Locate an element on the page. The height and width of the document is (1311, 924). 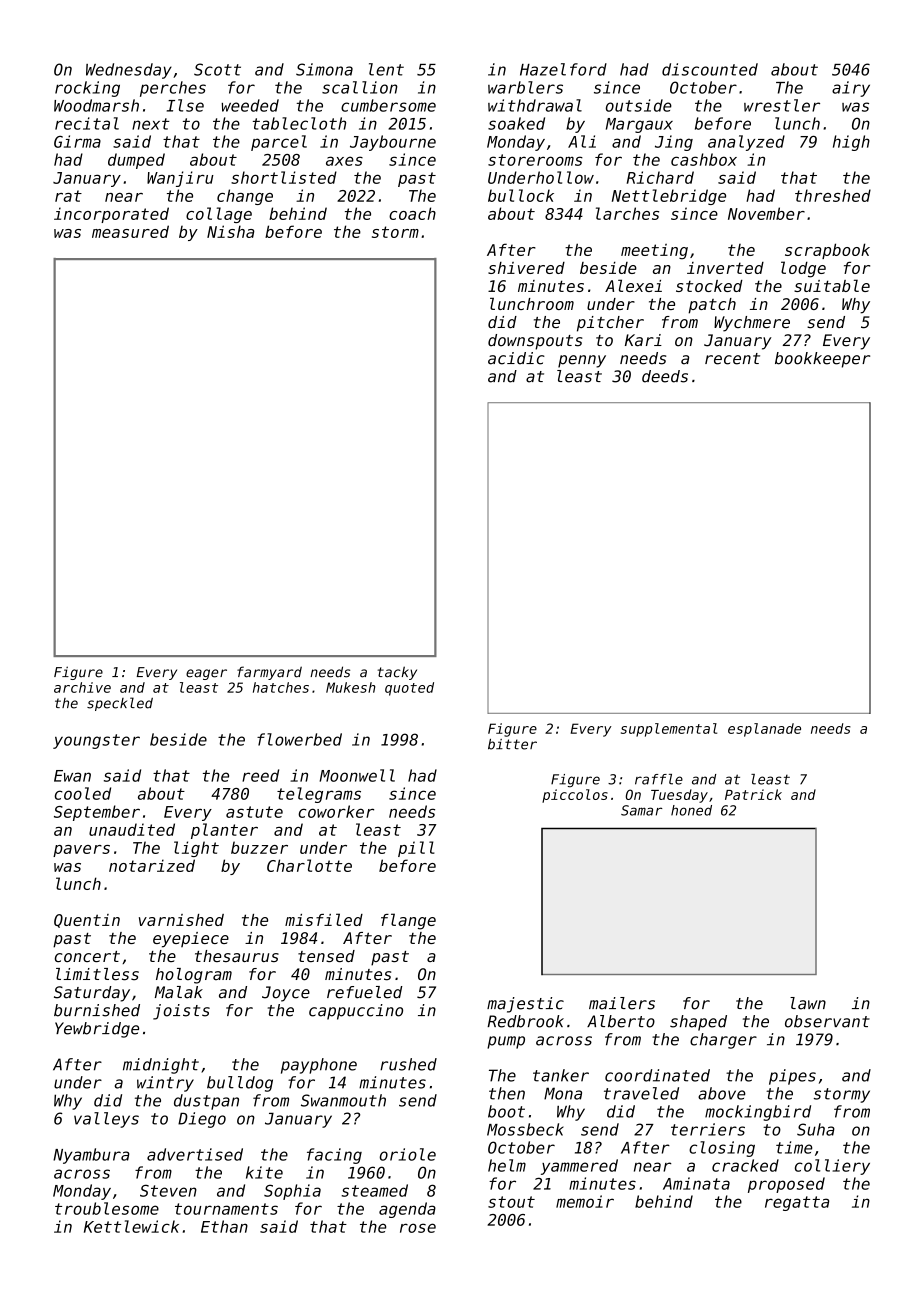
tacky is located at coordinates (397, 673).
